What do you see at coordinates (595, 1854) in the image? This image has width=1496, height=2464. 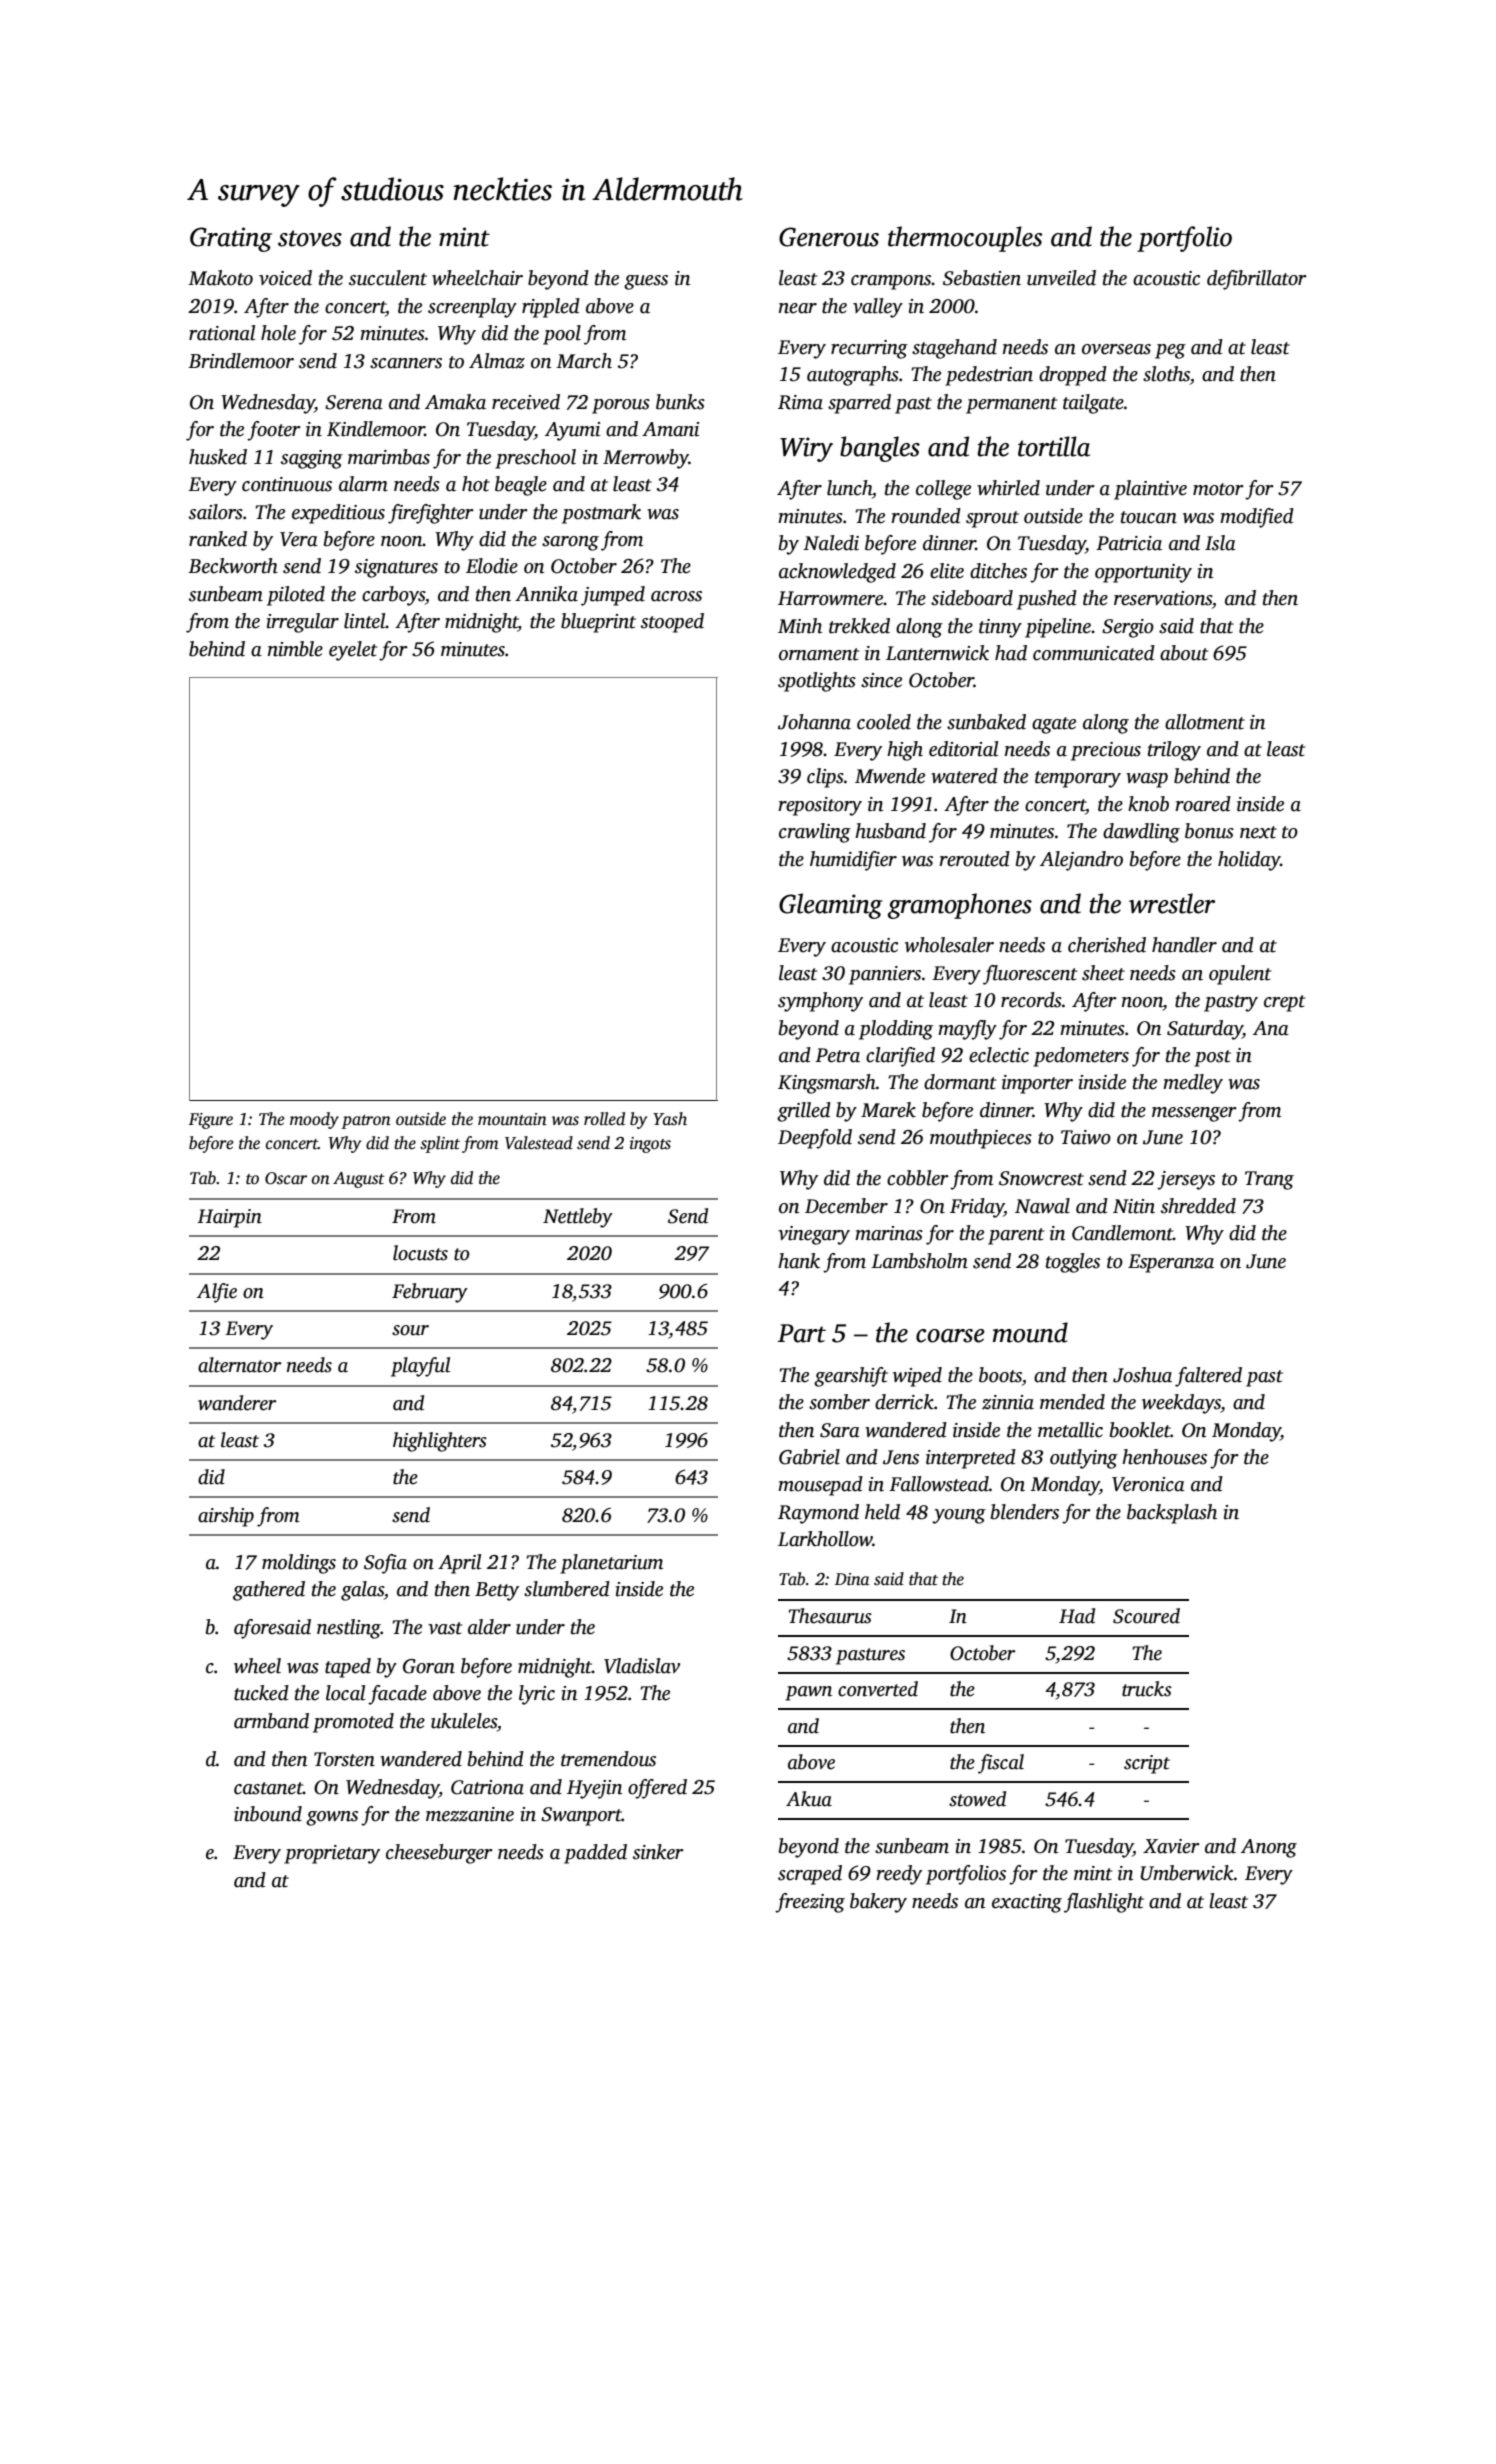 I see `padded` at bounding box center [595, 1854].
